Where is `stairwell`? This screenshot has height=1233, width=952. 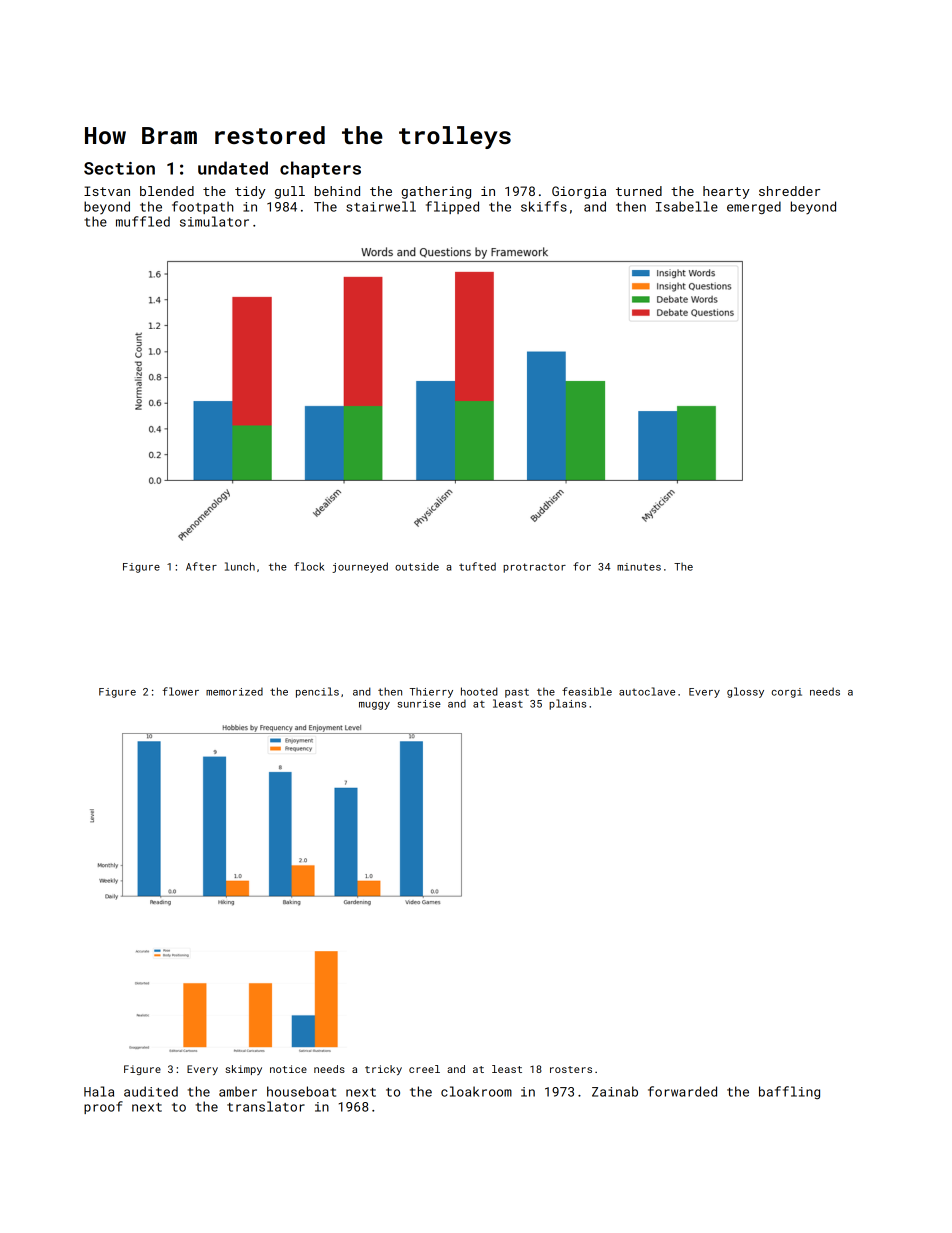
stairwell is located at coordinates (381, 206).
